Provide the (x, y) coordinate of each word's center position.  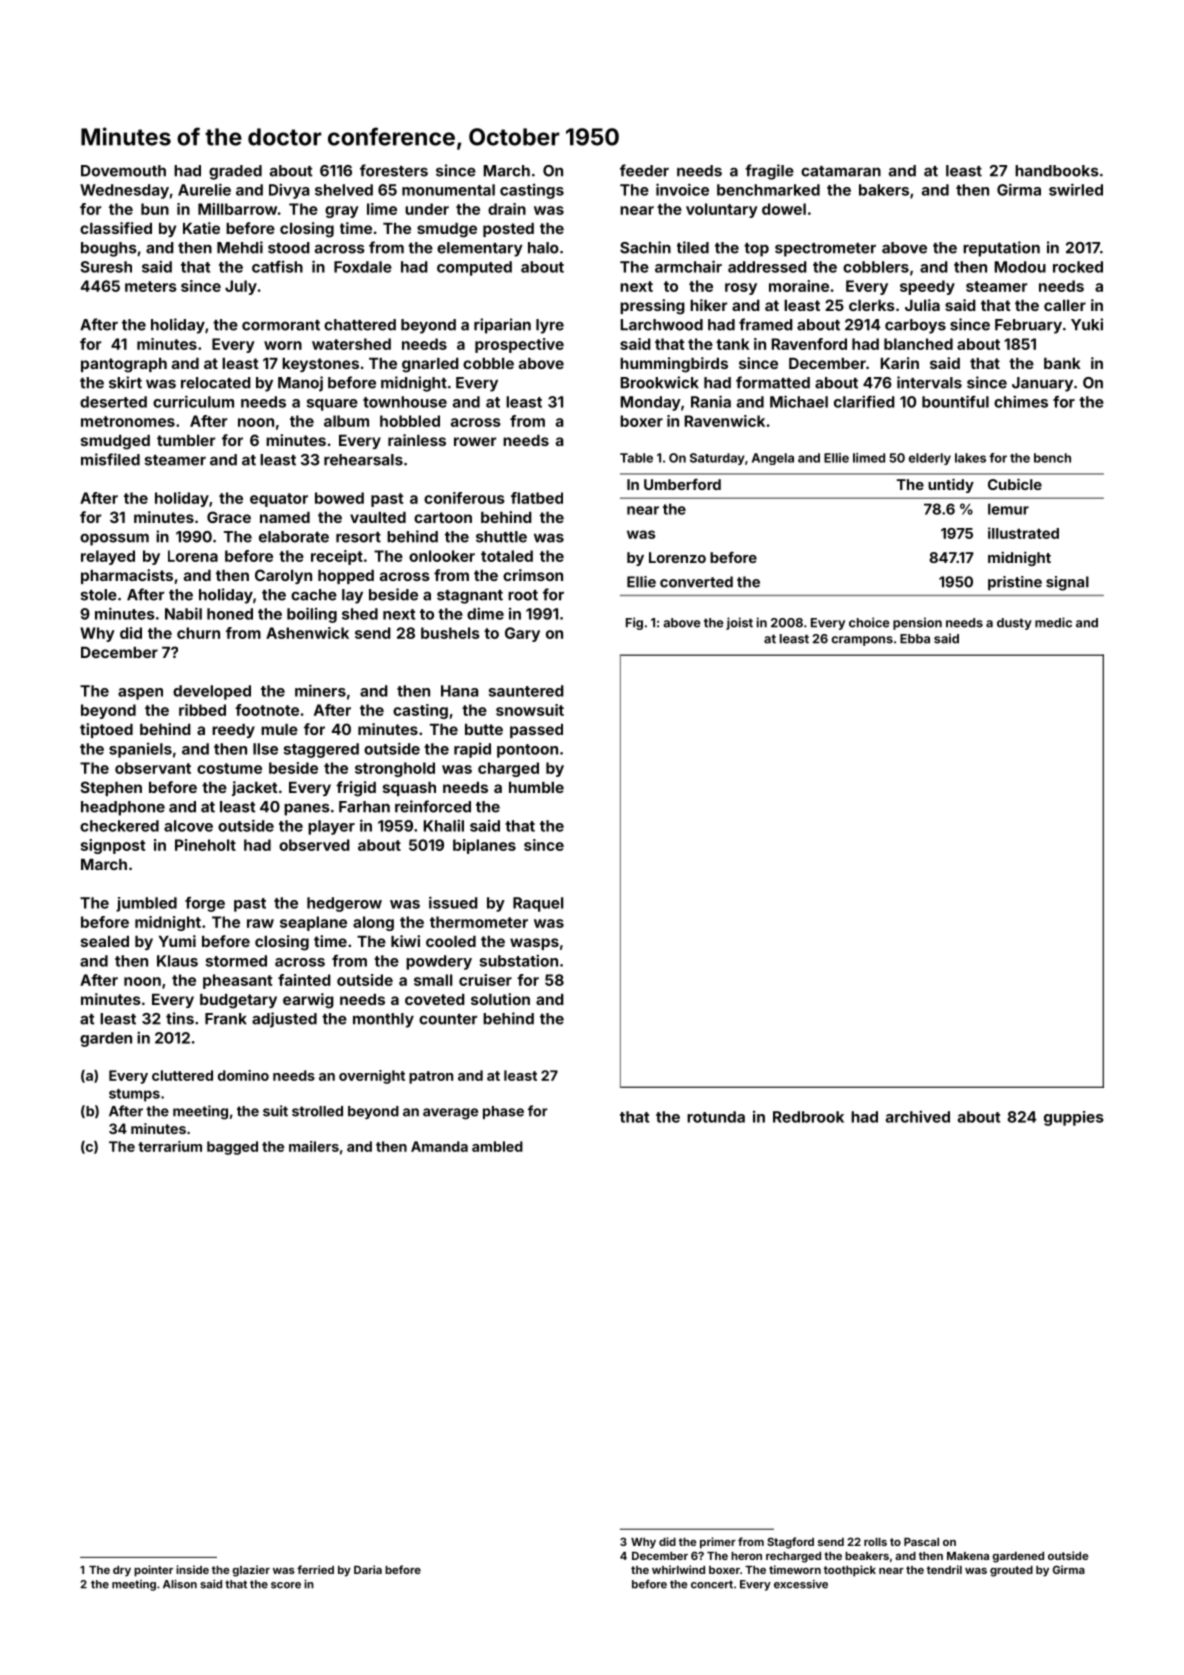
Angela (773, 459)
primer (718, 1543)
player (331, 827)
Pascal (921, 1542)
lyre (550, 326)
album (346, 421)
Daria (368, 1569)
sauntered (526, 691)
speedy (927, 287)
